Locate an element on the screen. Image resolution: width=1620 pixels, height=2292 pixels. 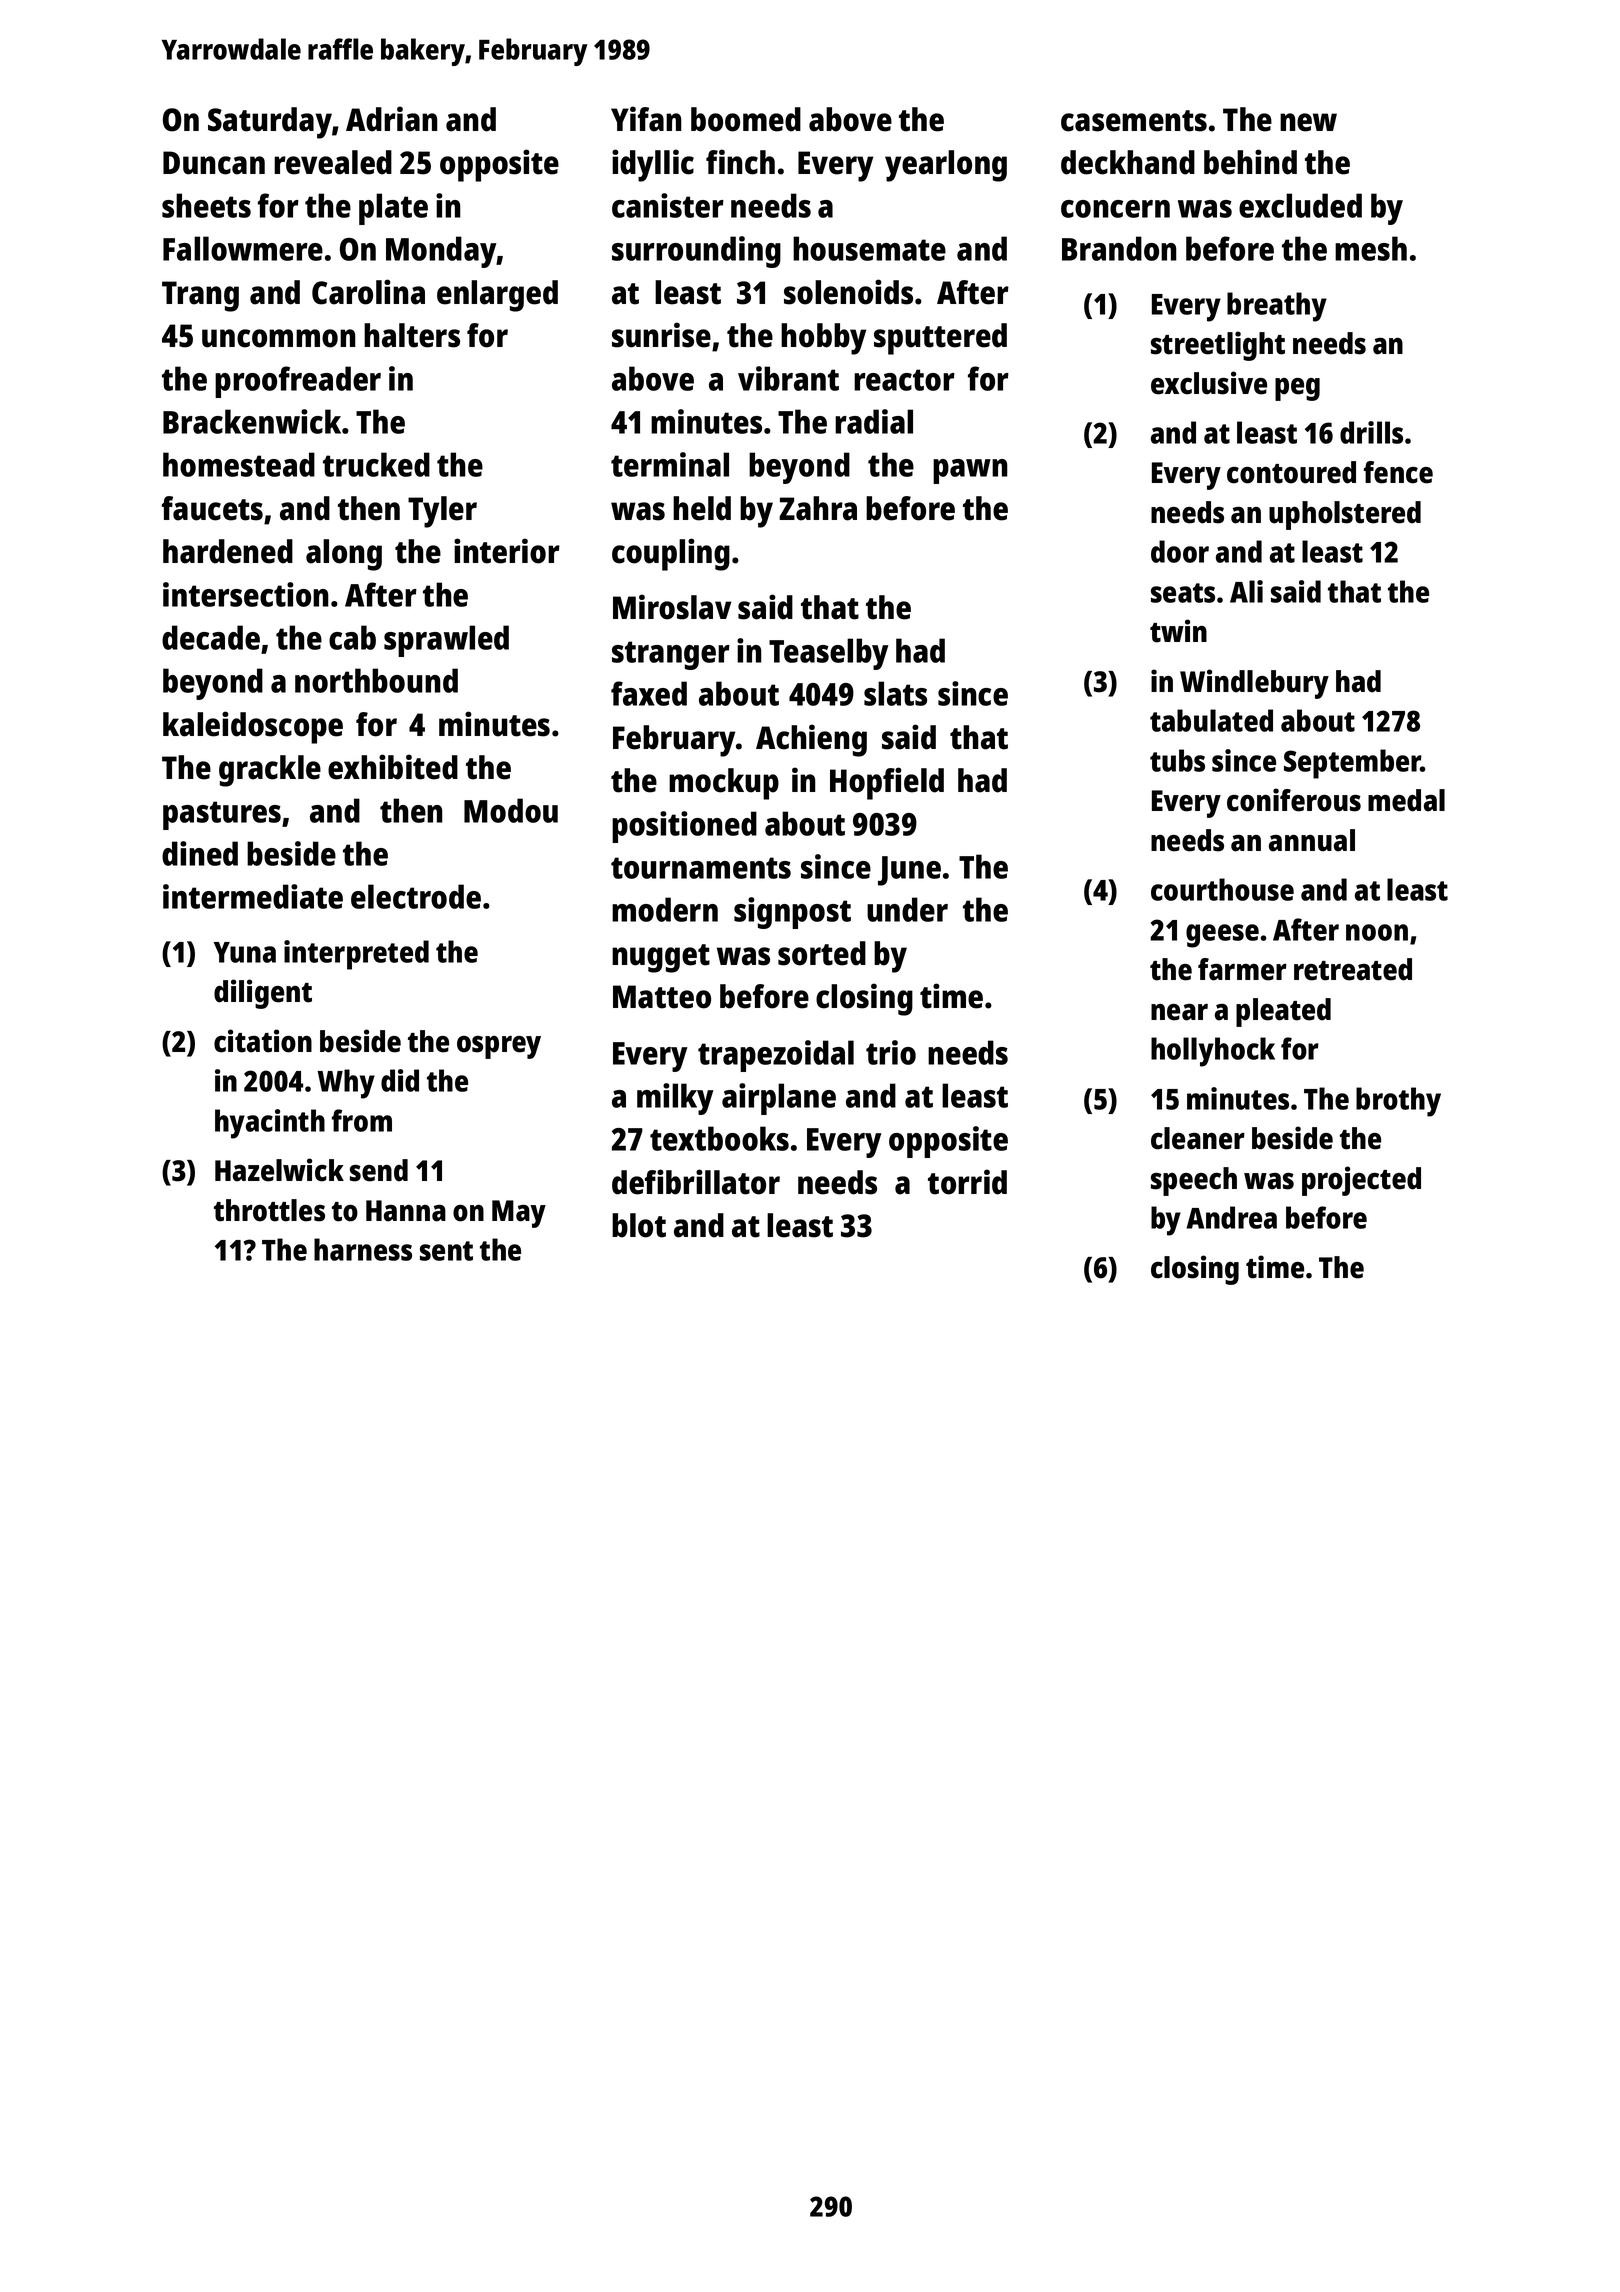
signpost is located at coordinates (792, 913).
